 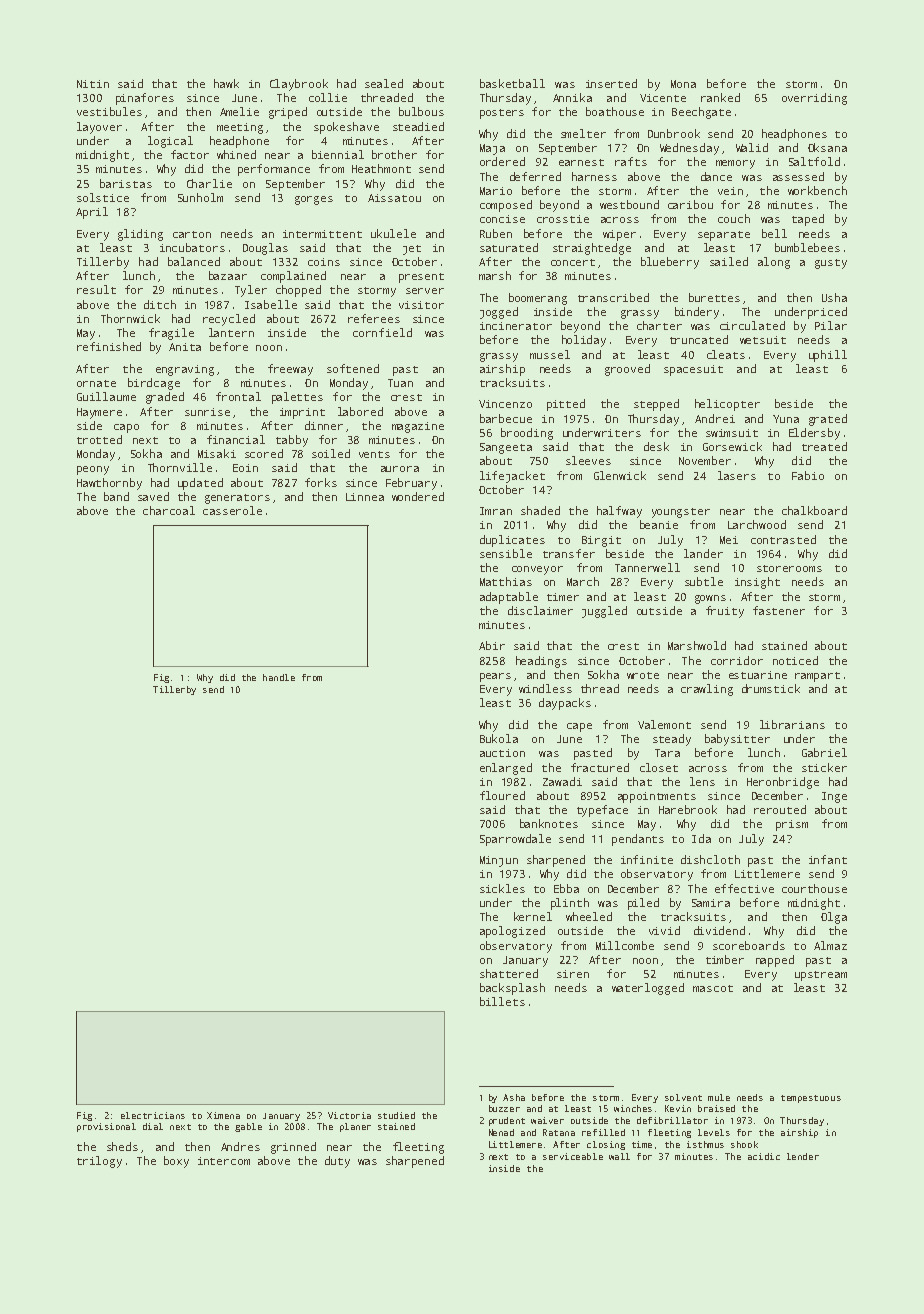 I want to click on electricians, so click(x=153, y=1115).
